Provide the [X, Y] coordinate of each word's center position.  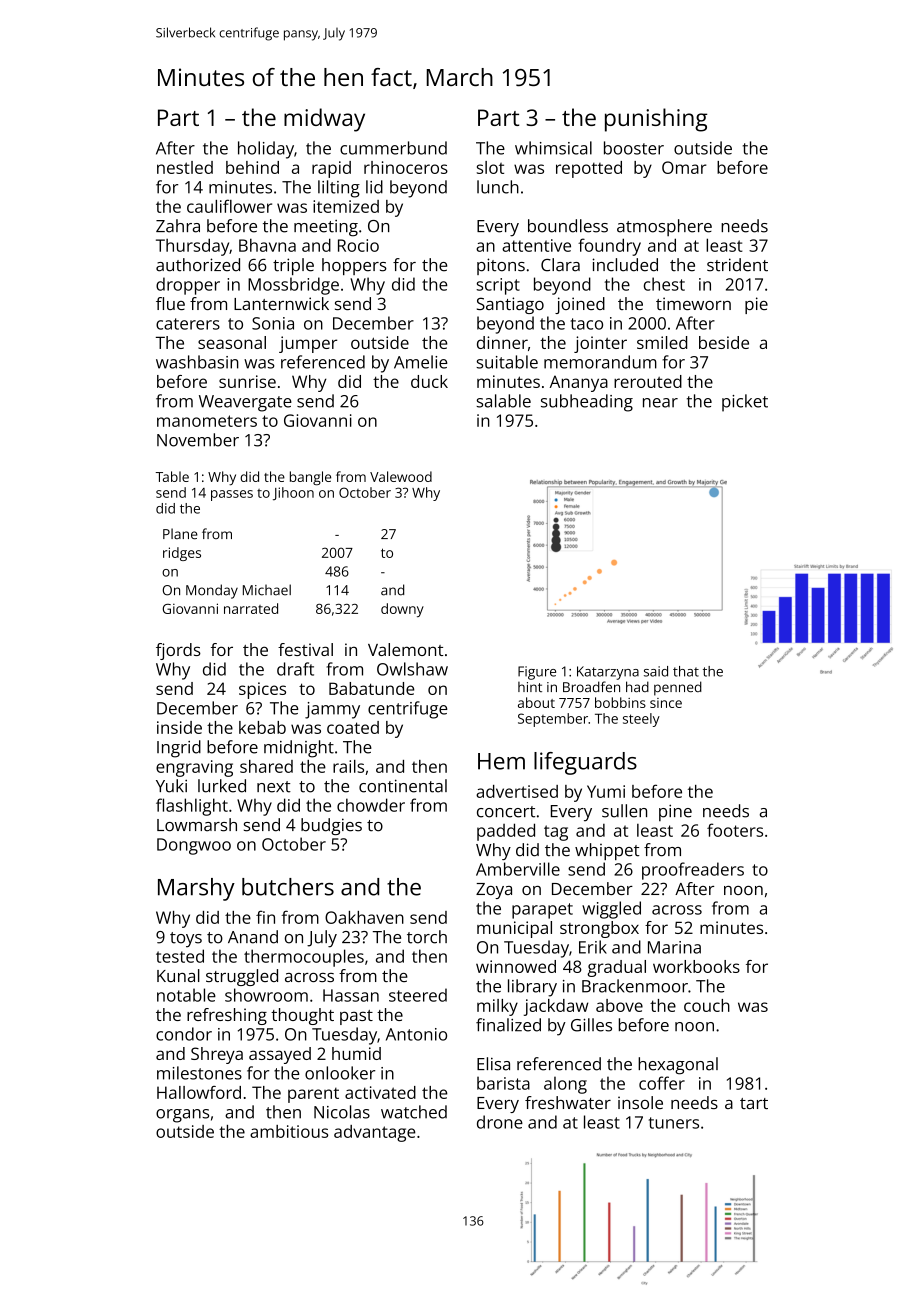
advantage [375, 1133]
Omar [684, 167]
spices [262, 690]
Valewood [401, 476]
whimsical [553, 148]
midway [324, 120]
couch [707, 1005]
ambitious [289, 1131]
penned [678, 688]
